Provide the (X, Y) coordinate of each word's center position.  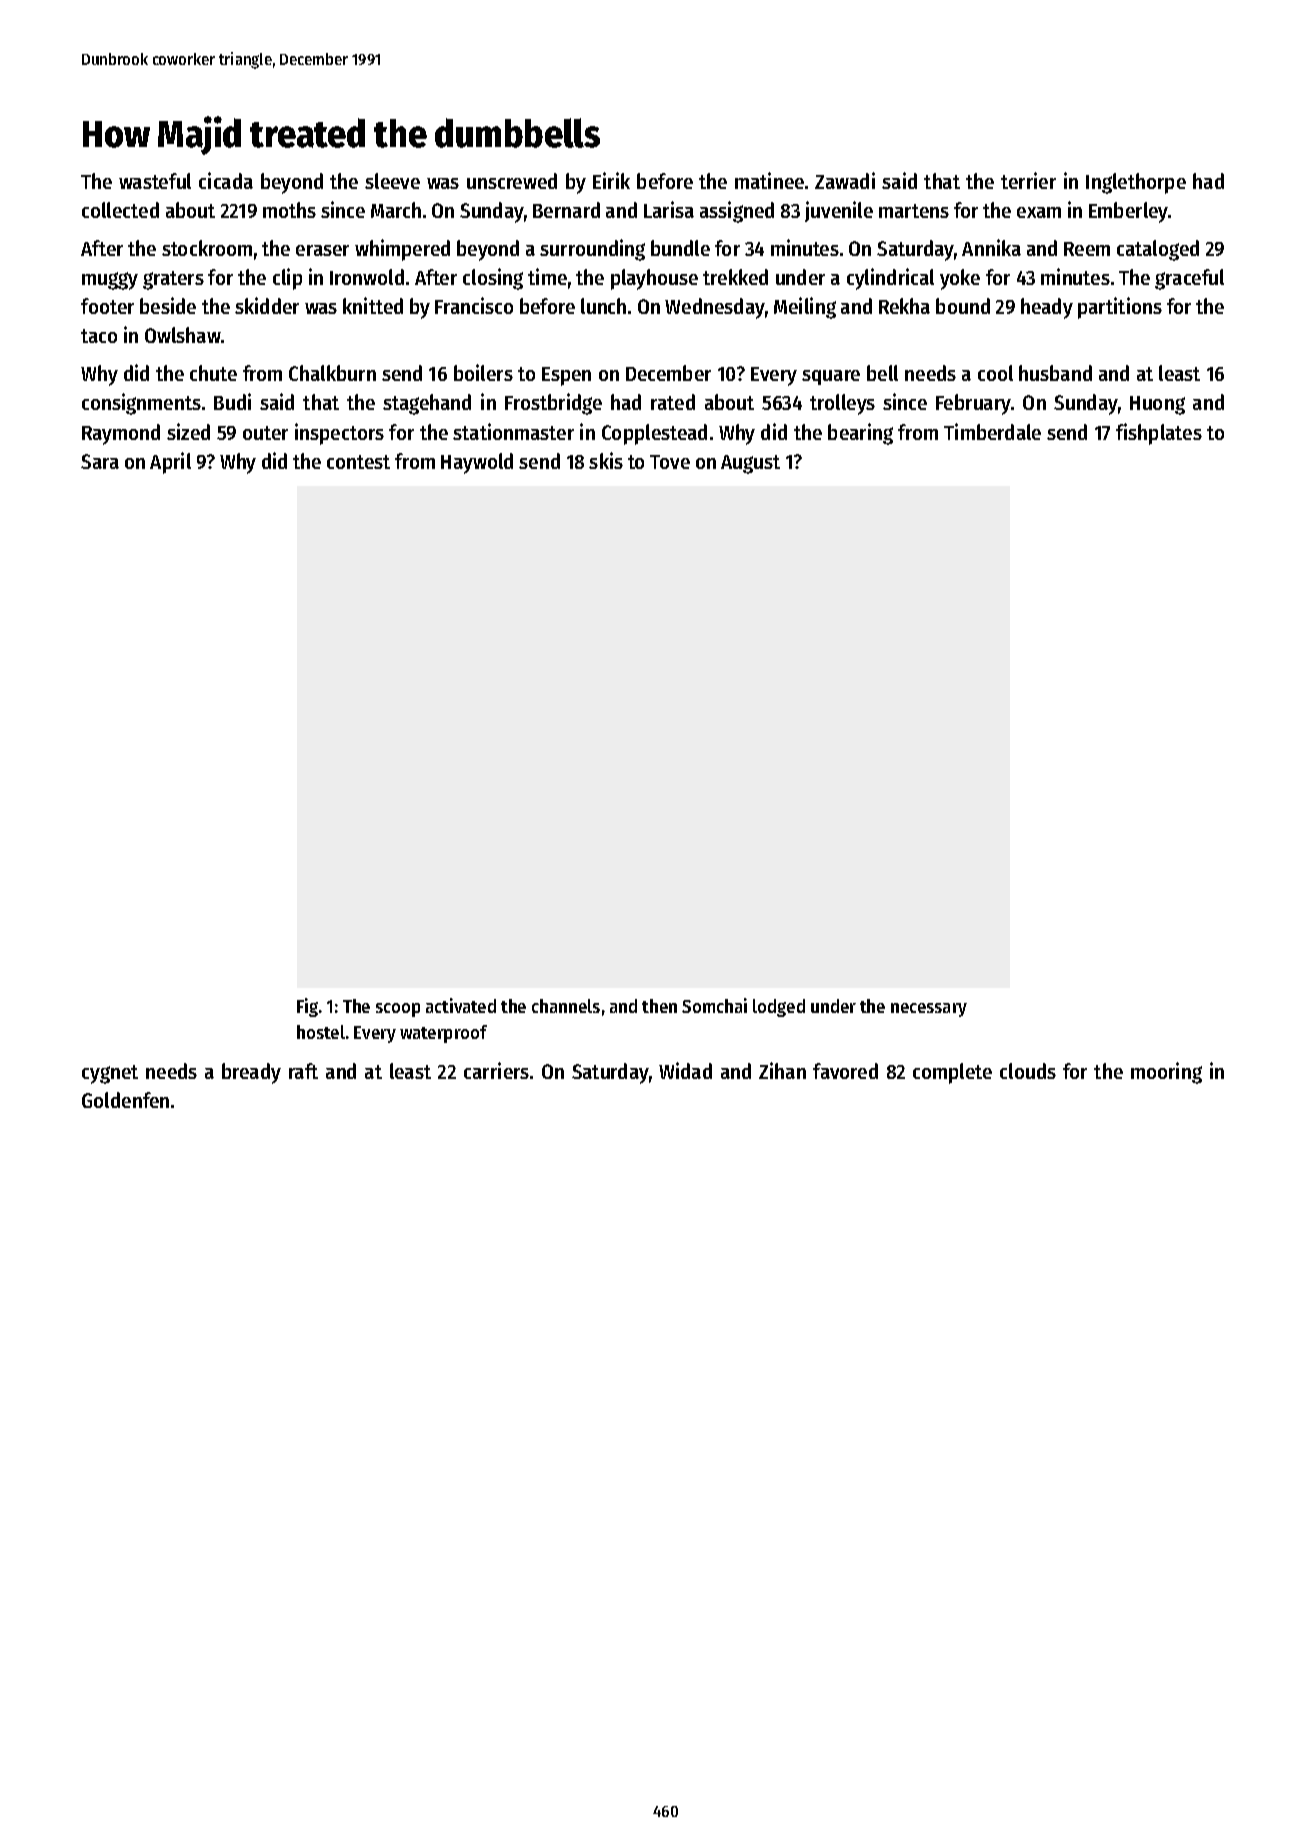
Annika (991, 247)
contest (358, 462)
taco (99, 336)
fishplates (1159, 434)
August (750, 464)
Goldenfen (125, 1100)
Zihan (782, 1070)
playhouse (654, 279)
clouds (1028, 1071)
